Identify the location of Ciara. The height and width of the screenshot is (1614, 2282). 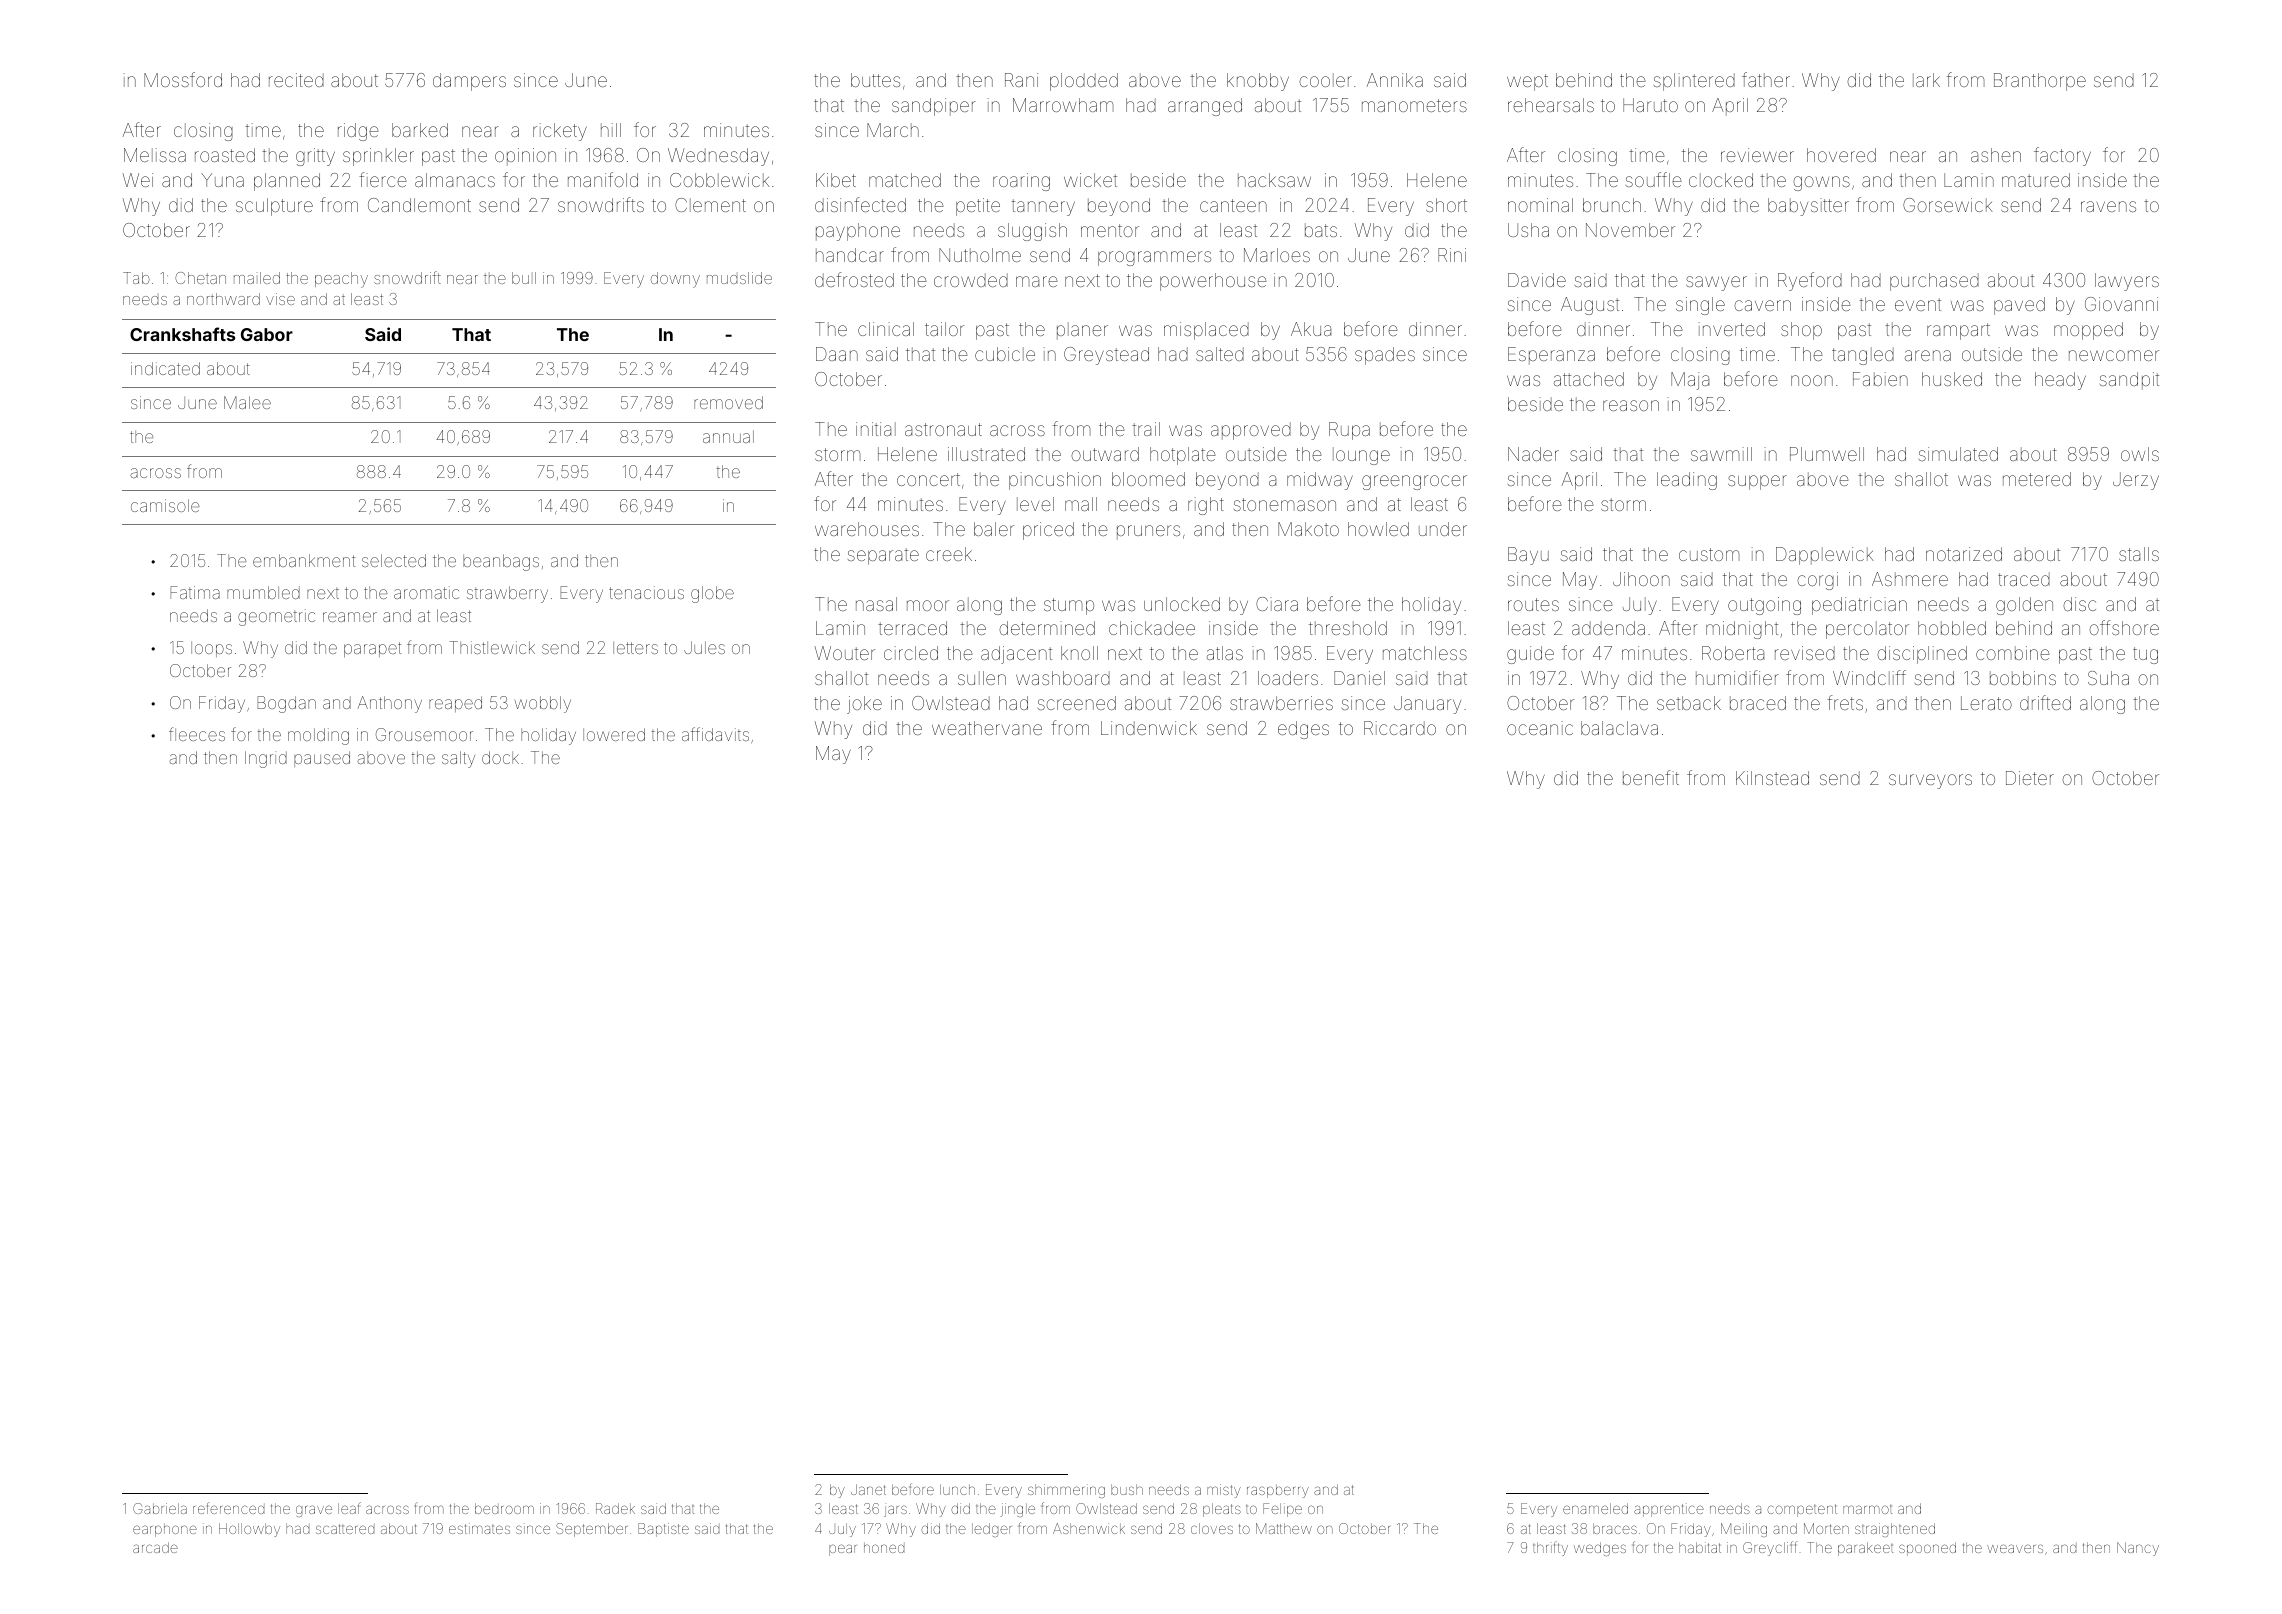
(1277, 604).
